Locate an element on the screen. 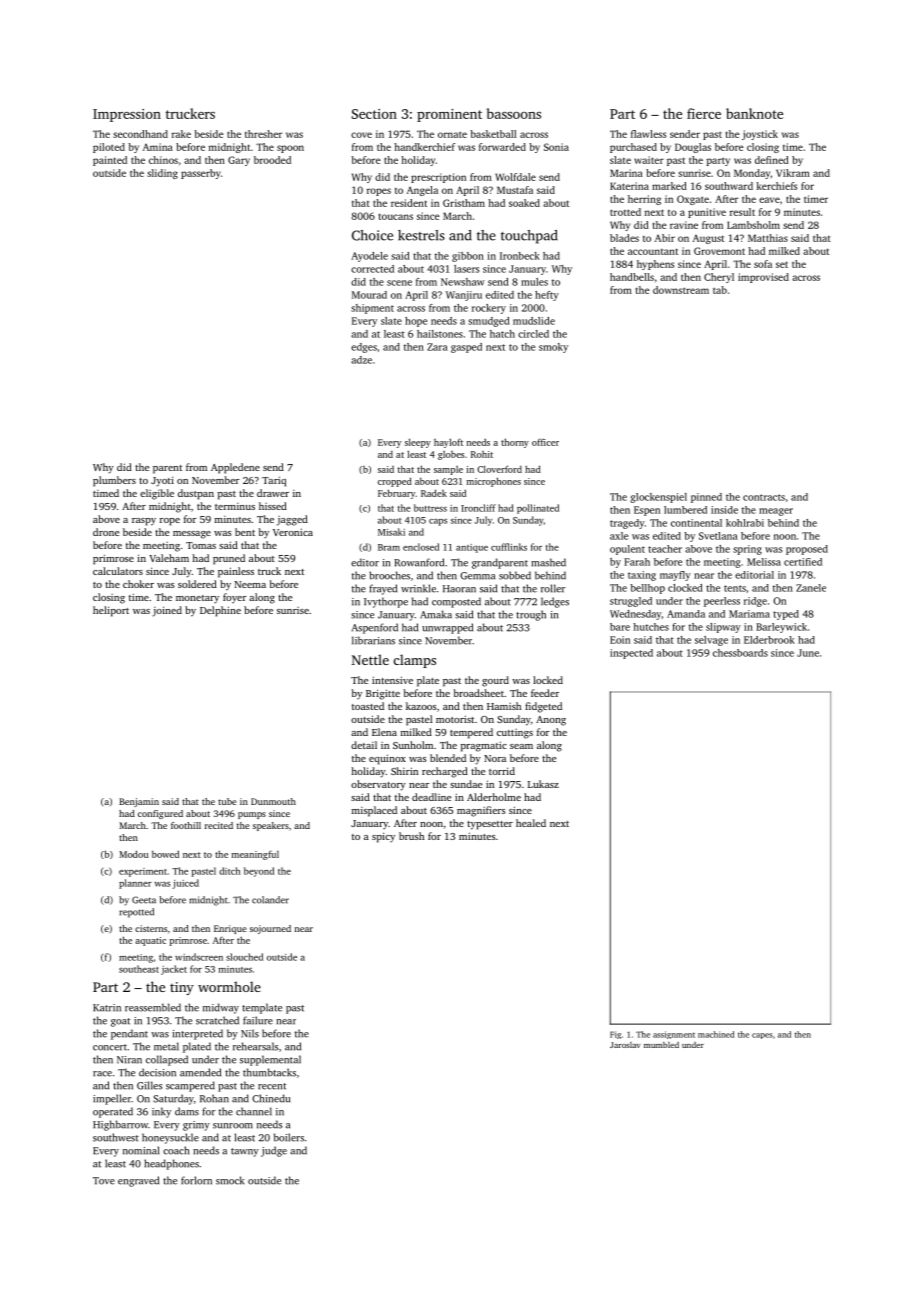  Impression is located at coordinates (127, 115).
